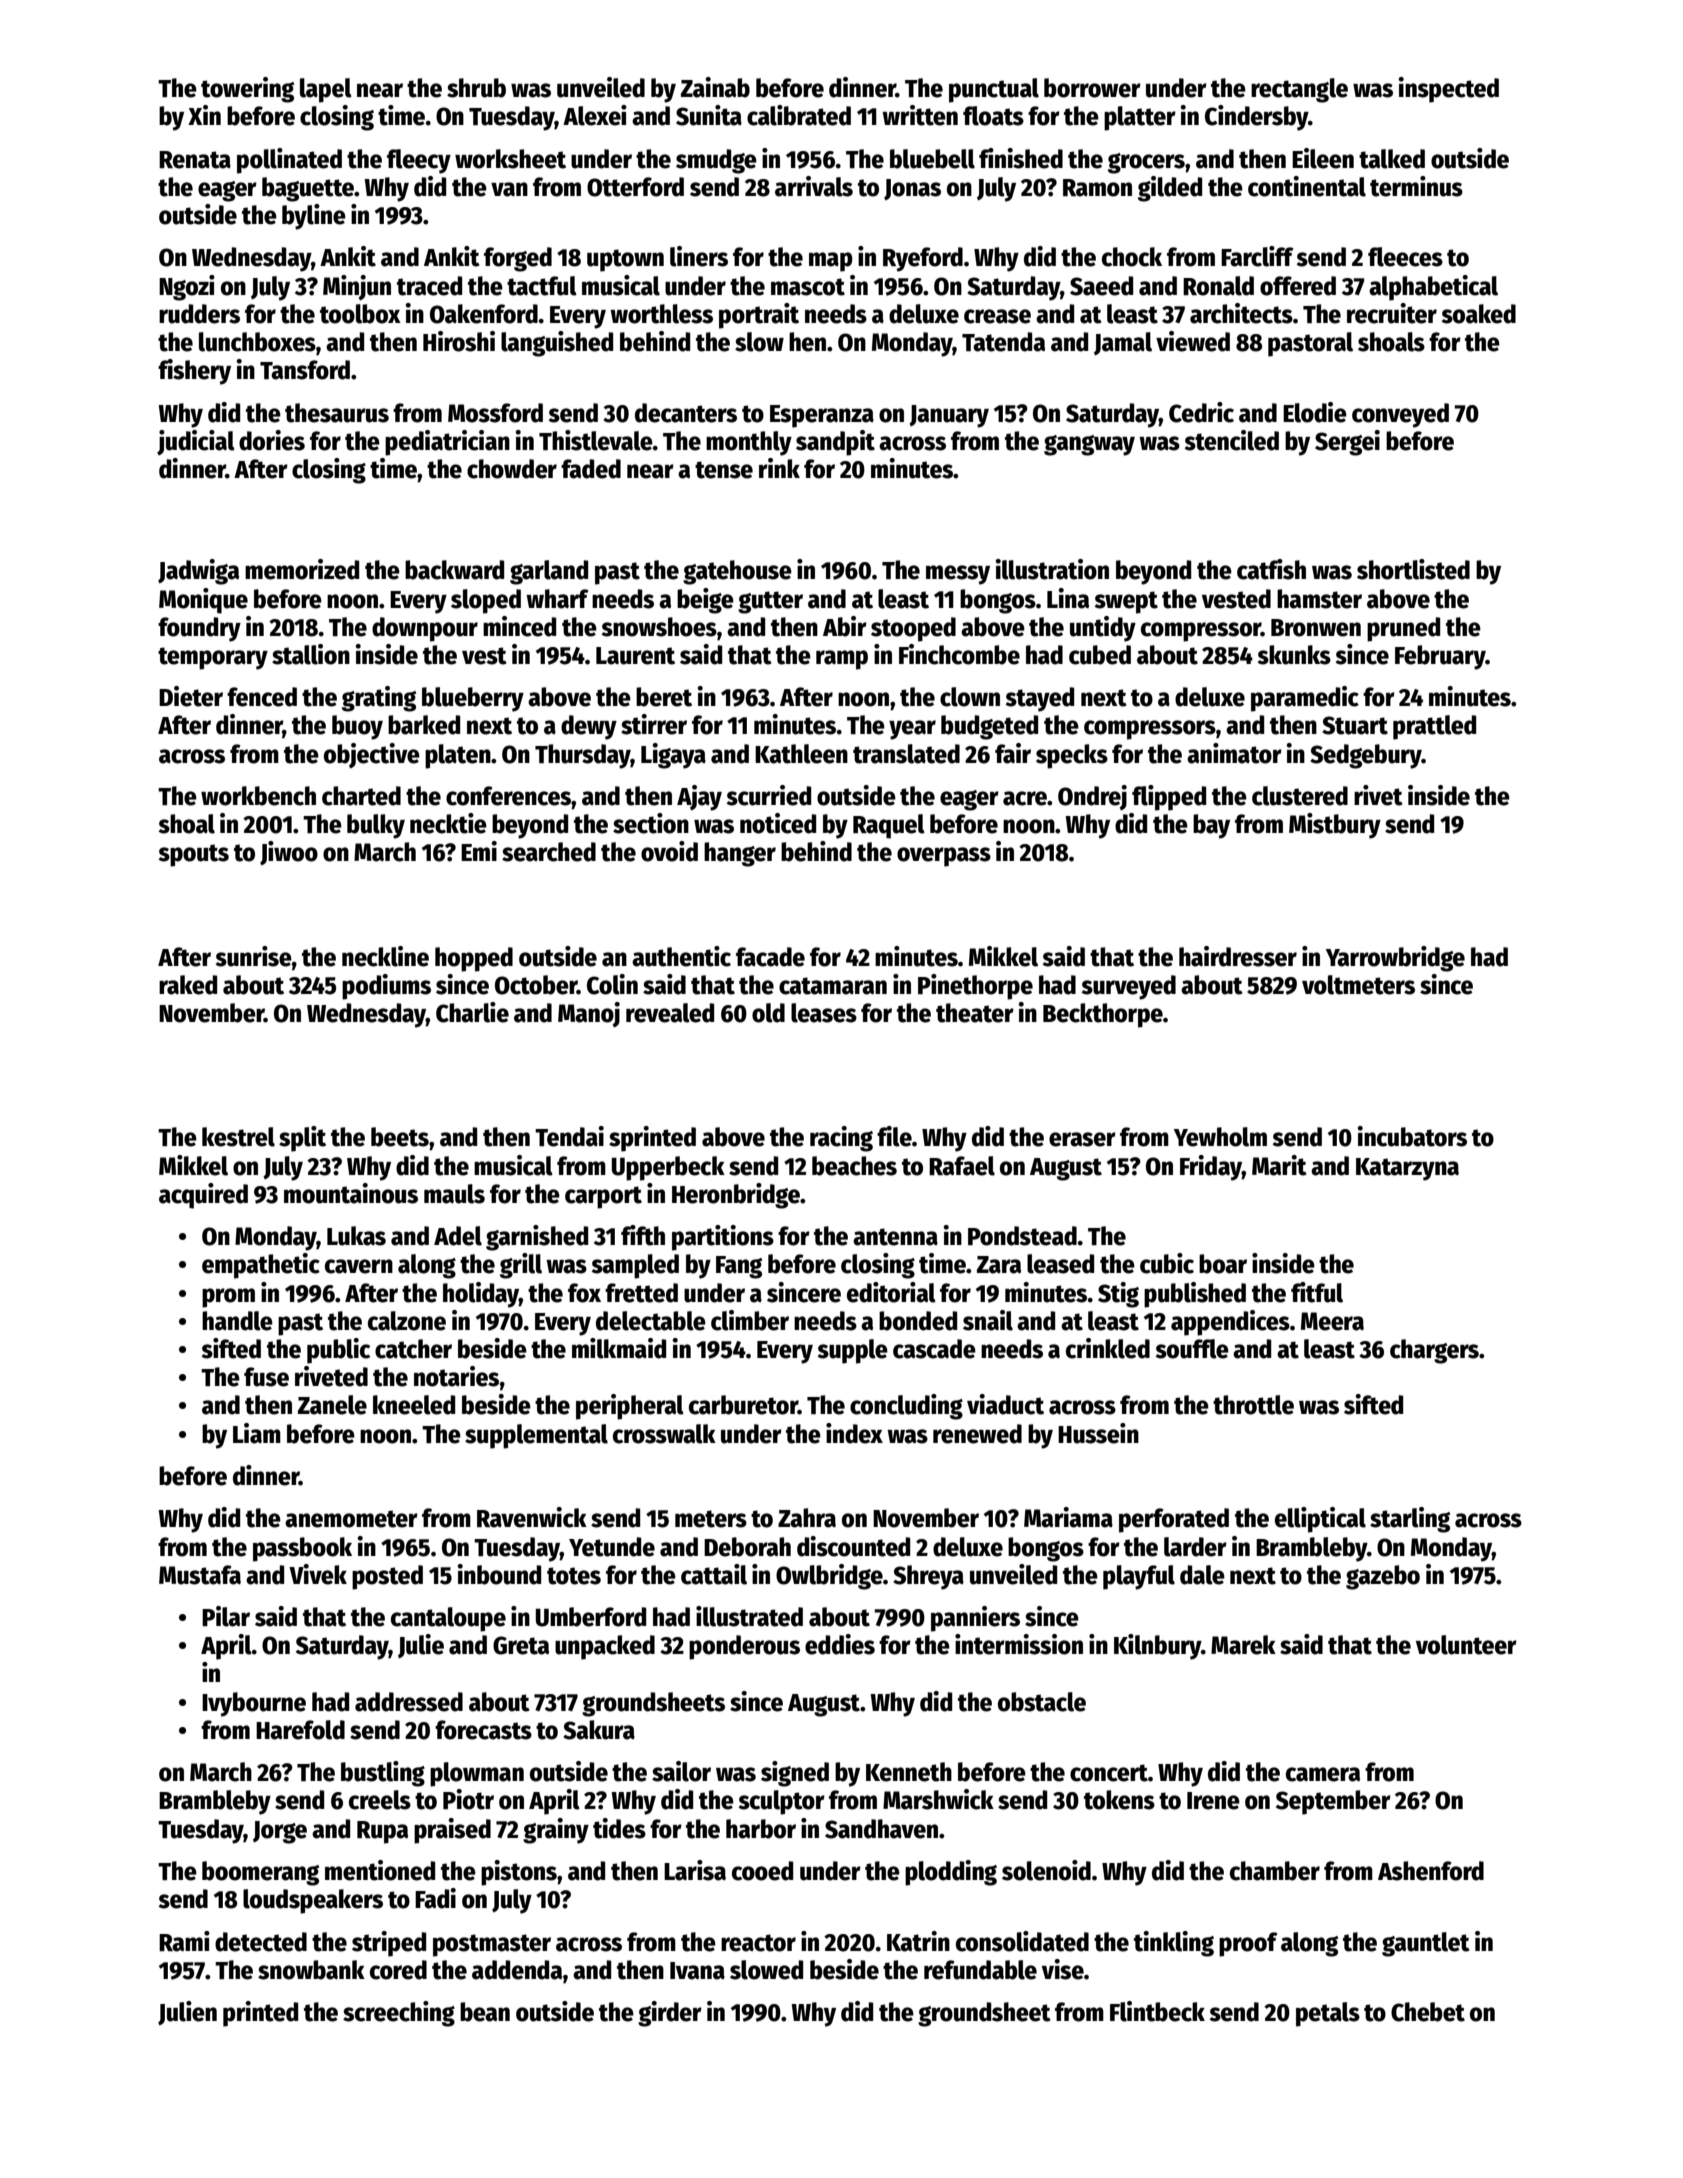 The image size is (1683, 2178). What do you see at coordinates (1395, 959) in the document?
I see `Yarrowbridge` at bounding box center [1395, 959].
